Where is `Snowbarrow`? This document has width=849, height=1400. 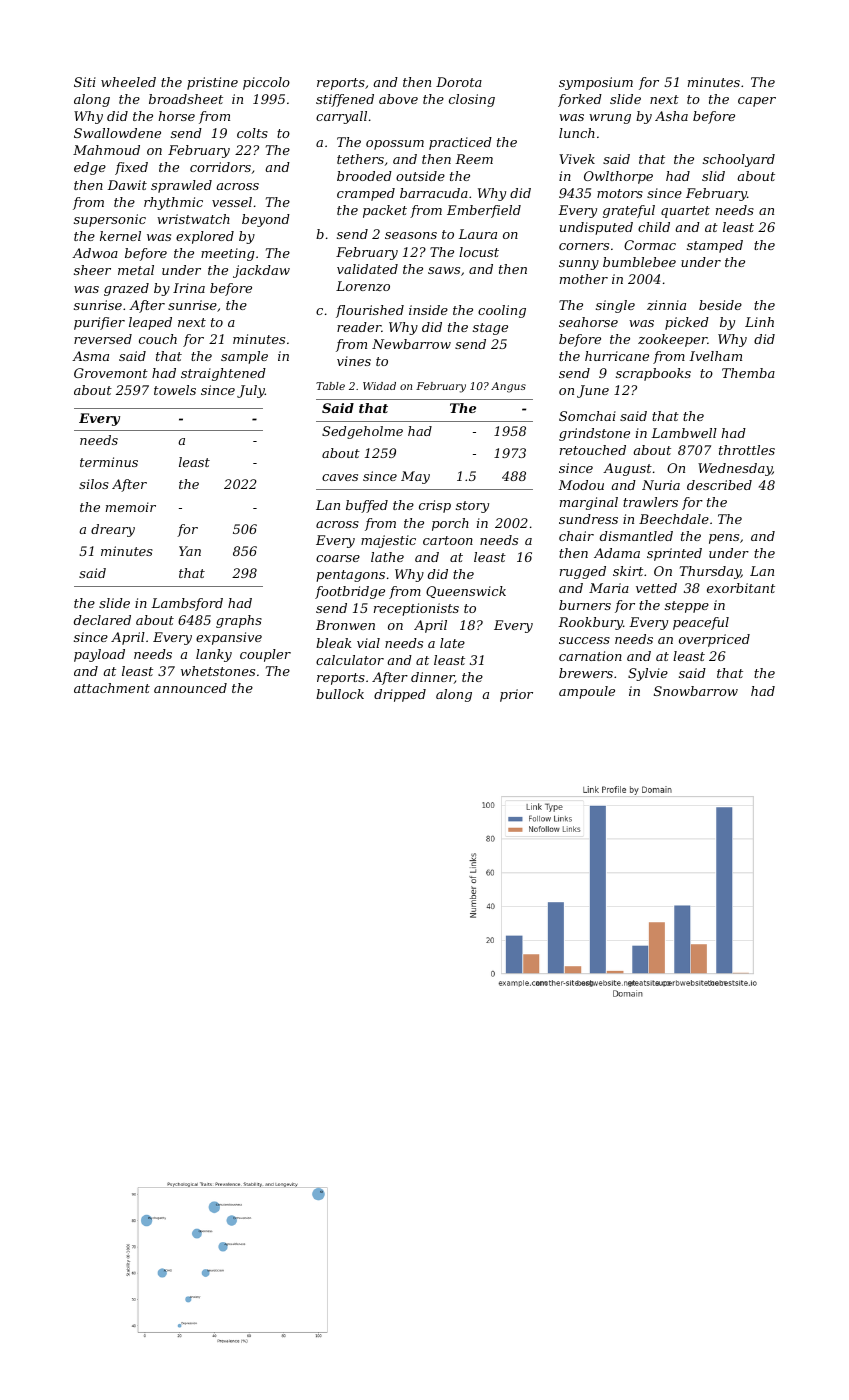
Snowbarrow is located at coordinates (696, 691).
